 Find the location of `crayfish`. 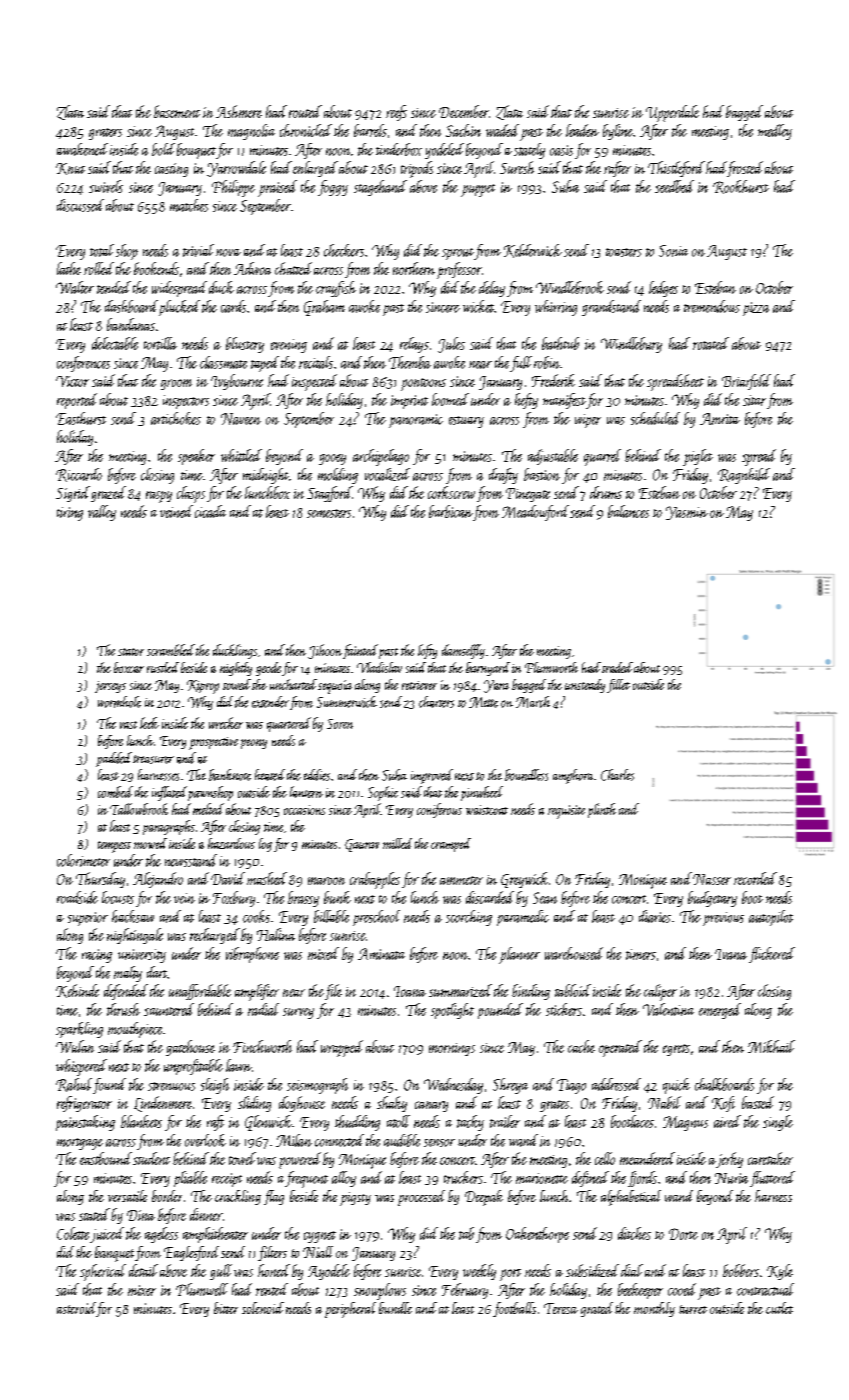

crayfish is located at coordinates (336, 289).
